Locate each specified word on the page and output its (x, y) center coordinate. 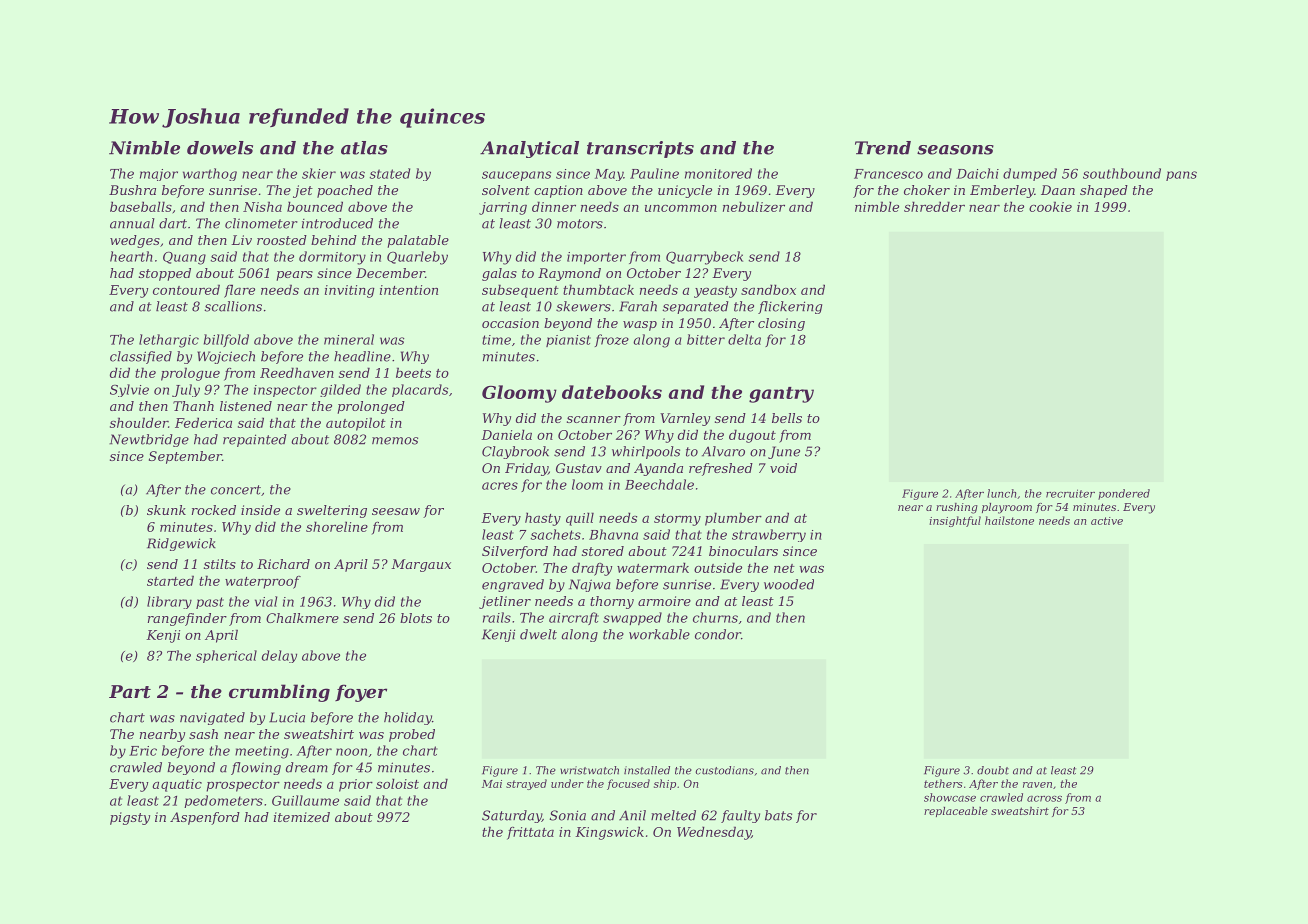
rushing (957, 508)
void (783, 468)
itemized (302, 817)
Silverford (515, 552)
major (159, 175)
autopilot (356, 424)
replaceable (956, 812)
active (1107, 521)
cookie (1050, 206)
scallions (233, 306)
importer (596, 258)
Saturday (512, 816)
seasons (955, 150)
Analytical (529, 149)
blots (416, 618)
